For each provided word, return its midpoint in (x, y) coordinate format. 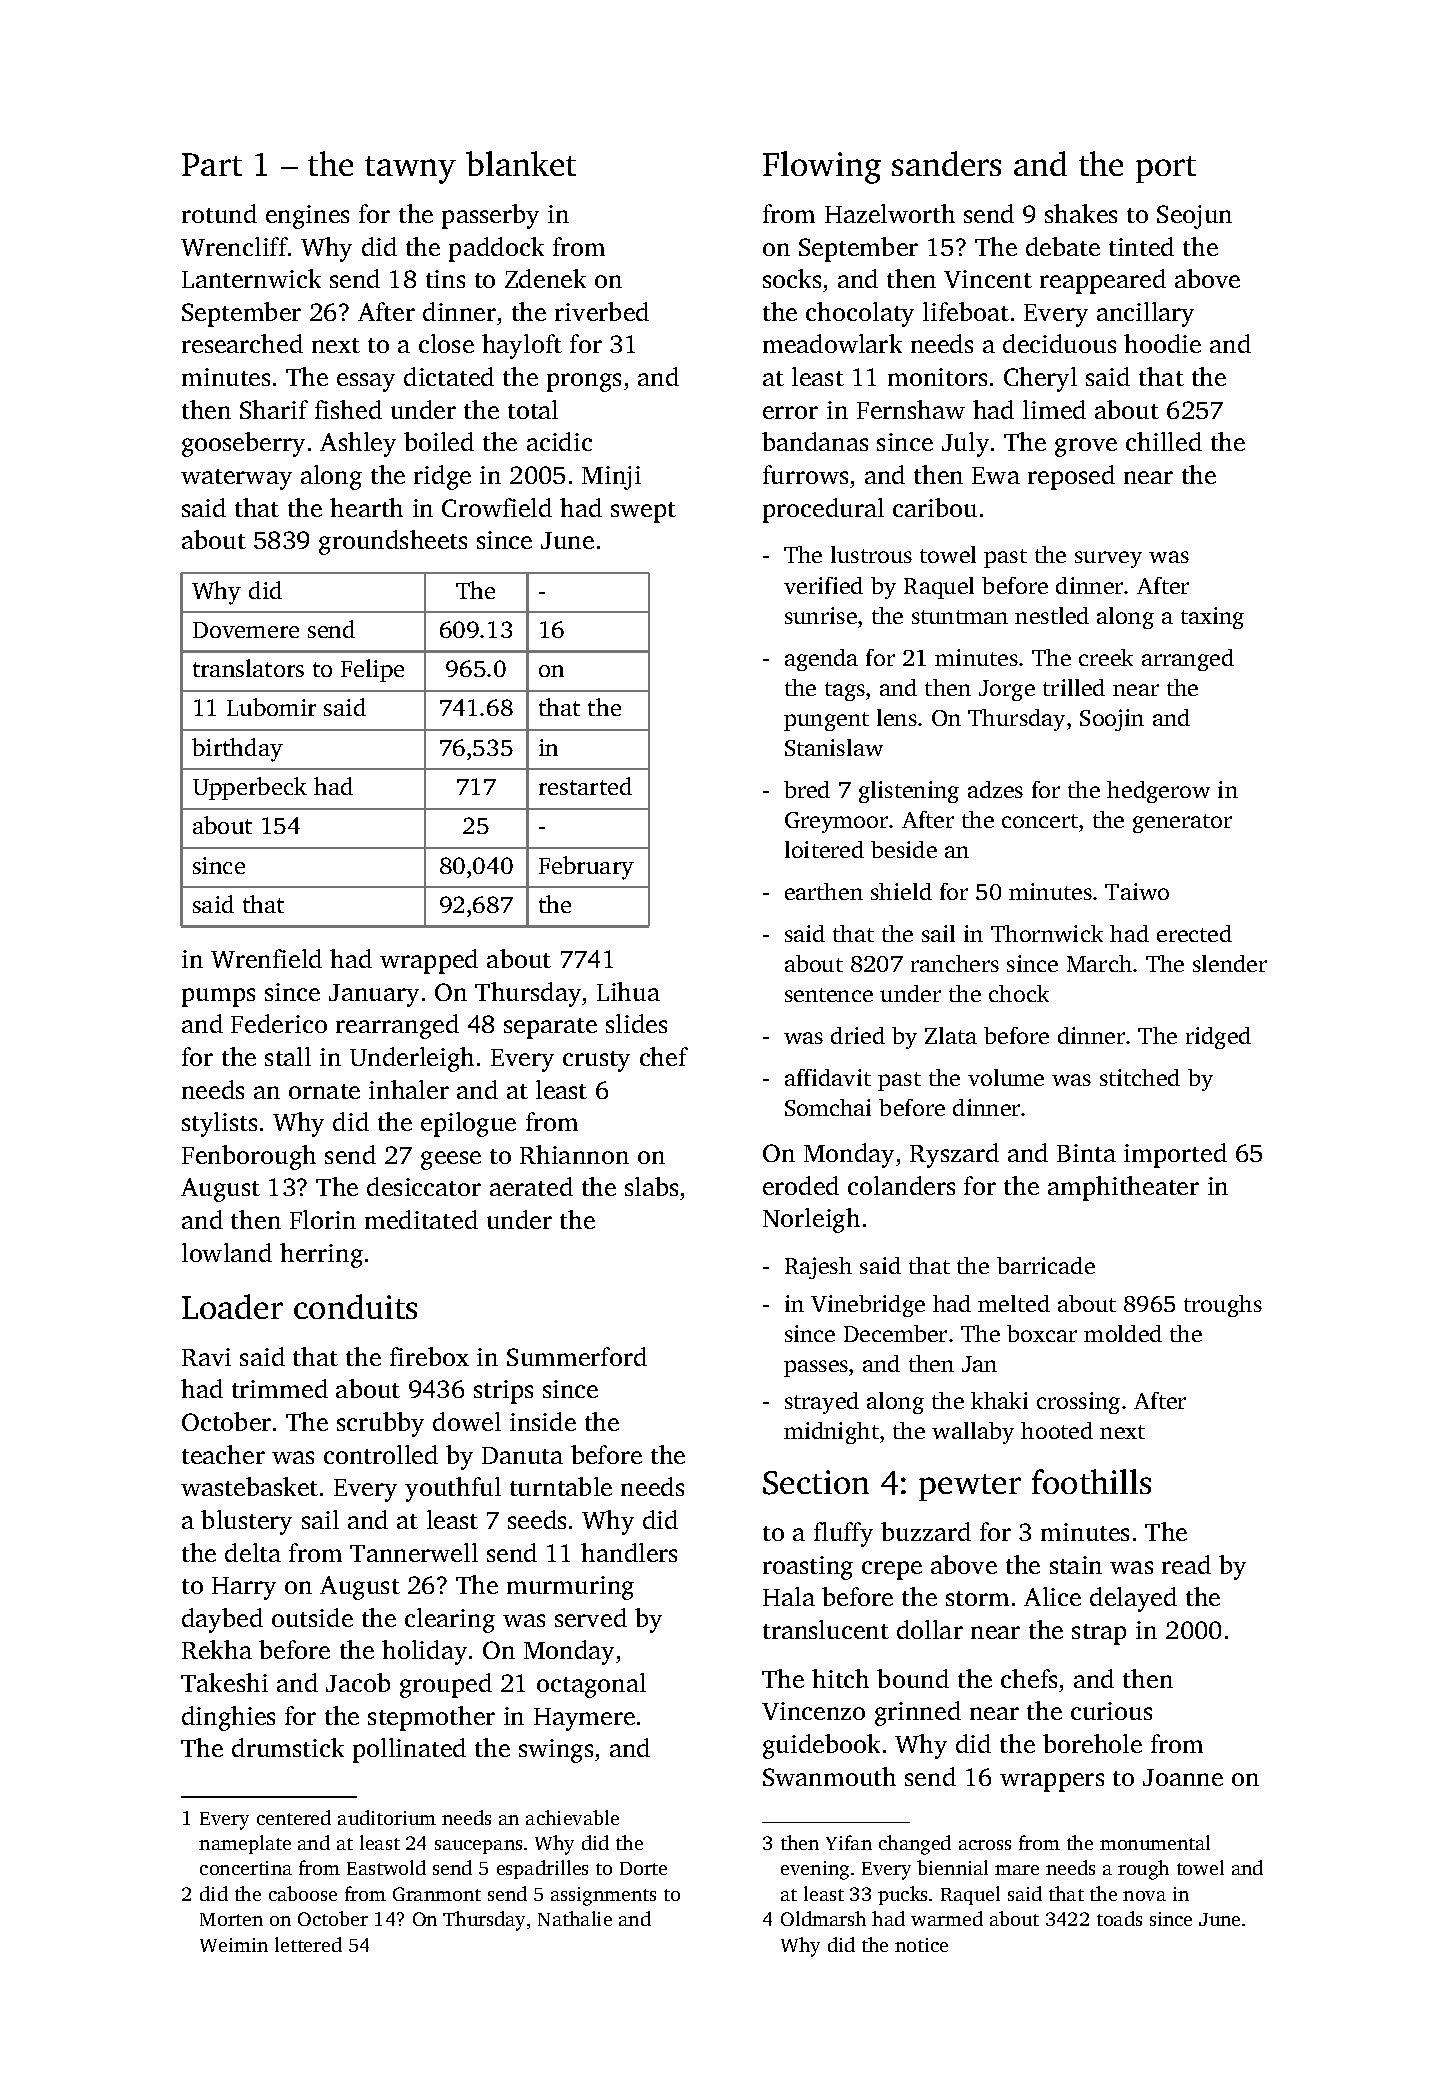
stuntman (960, 617)
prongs (584, 382)
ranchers (955, 963)
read (1186, 1564)
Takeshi (224, 1682)
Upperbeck (250, 788)
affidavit (828, 1077)
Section (816, 1482)
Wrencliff (234, 246)
